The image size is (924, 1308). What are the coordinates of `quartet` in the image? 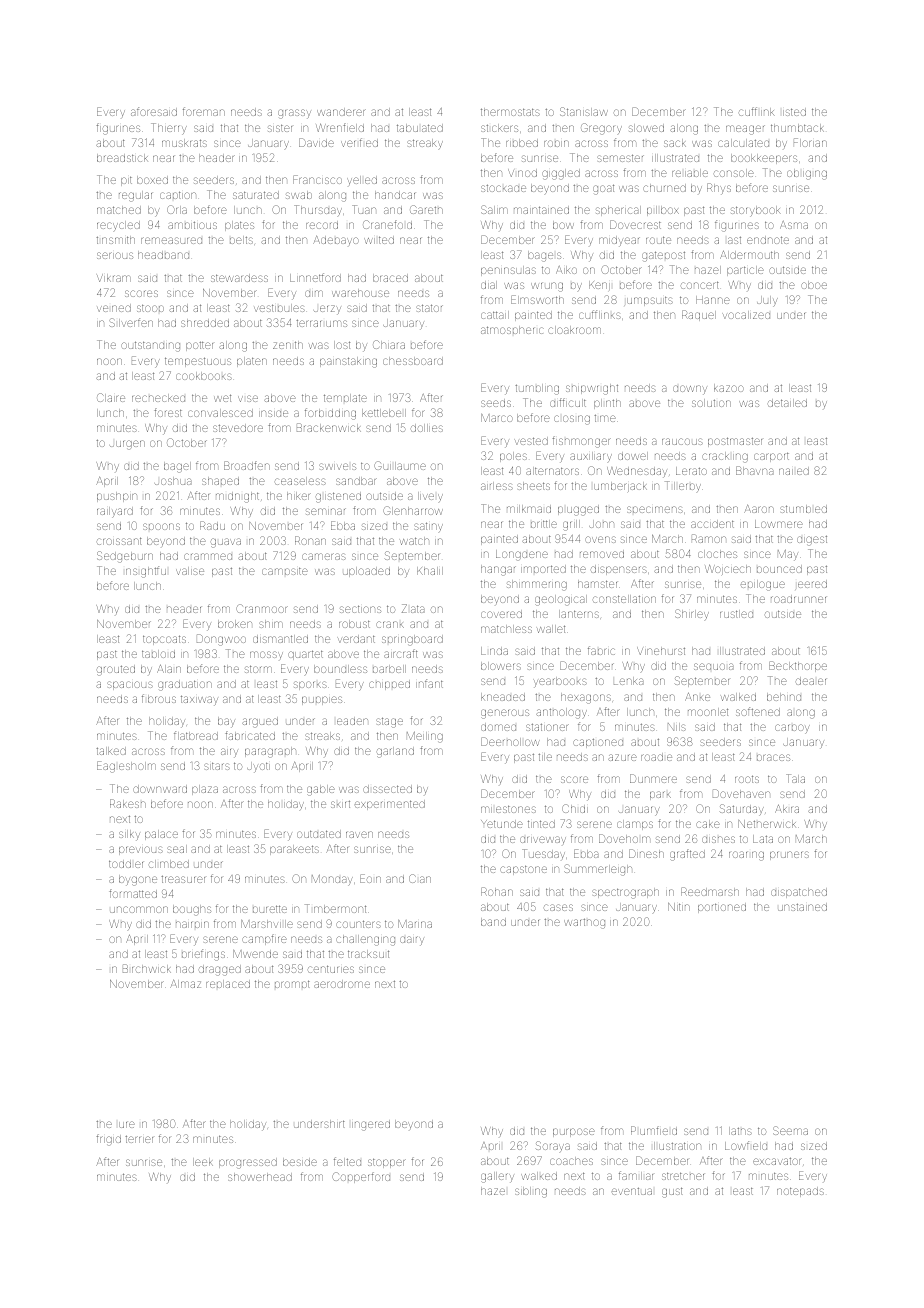 It's located at (305, 655).
